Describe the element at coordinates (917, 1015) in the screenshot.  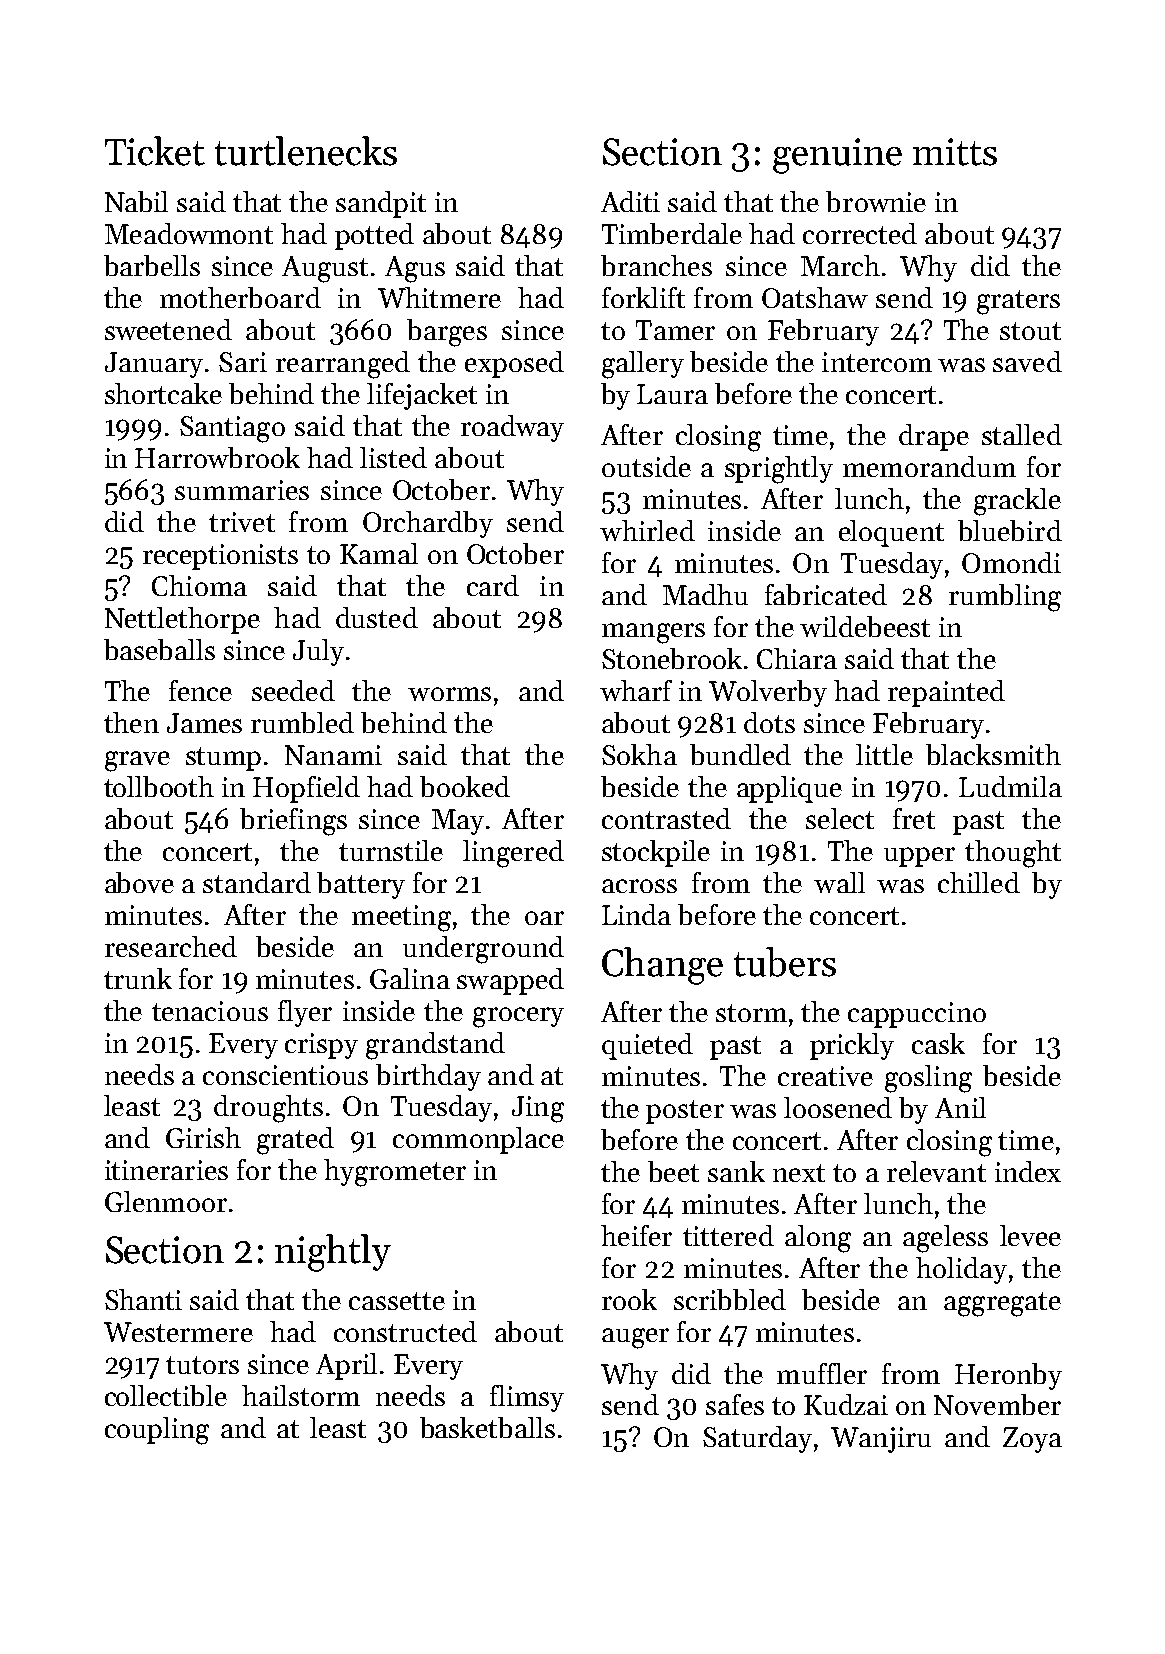
I see `cappuccino` at that location.
